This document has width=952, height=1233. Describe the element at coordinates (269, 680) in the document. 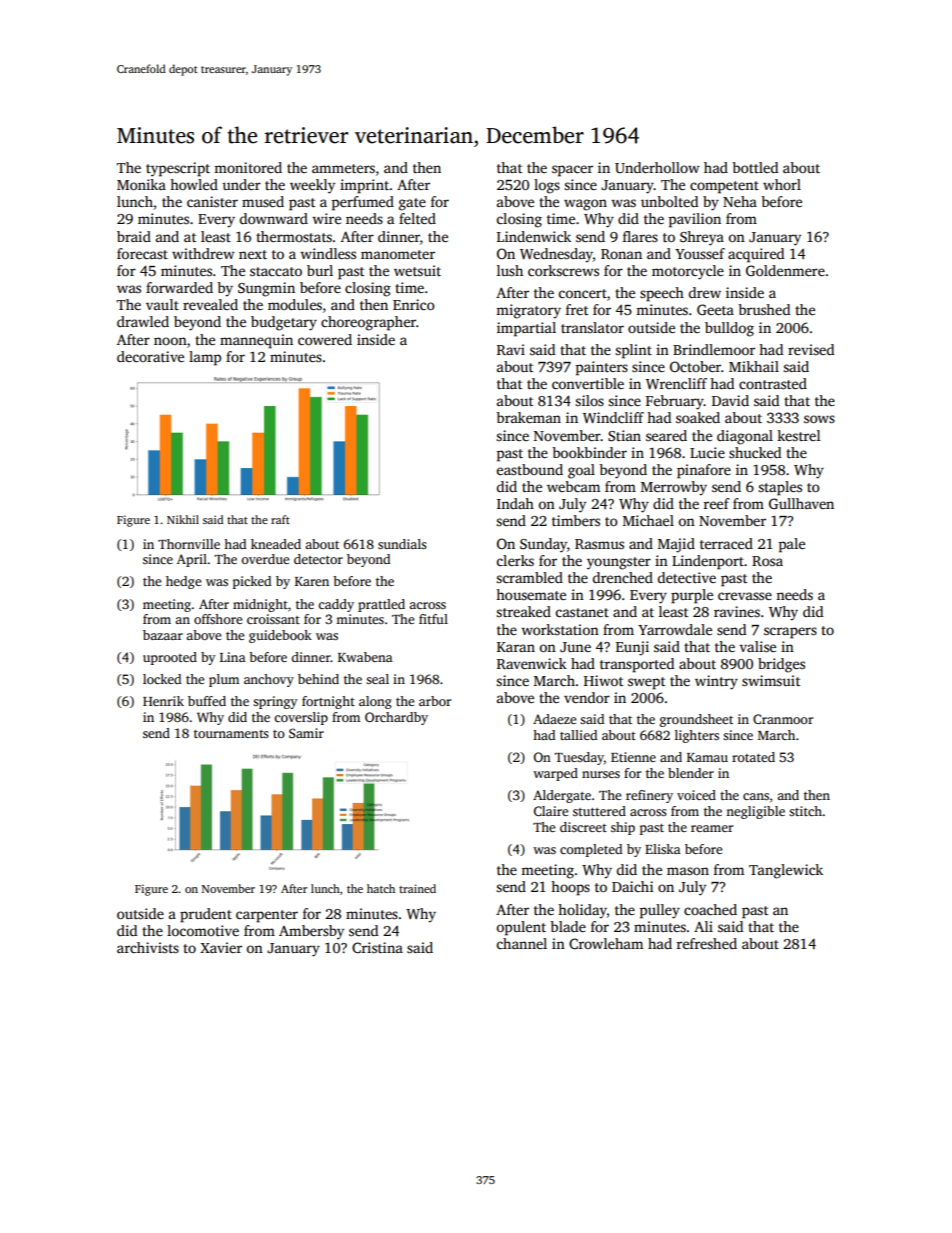

I see `anchovy` at that location.
